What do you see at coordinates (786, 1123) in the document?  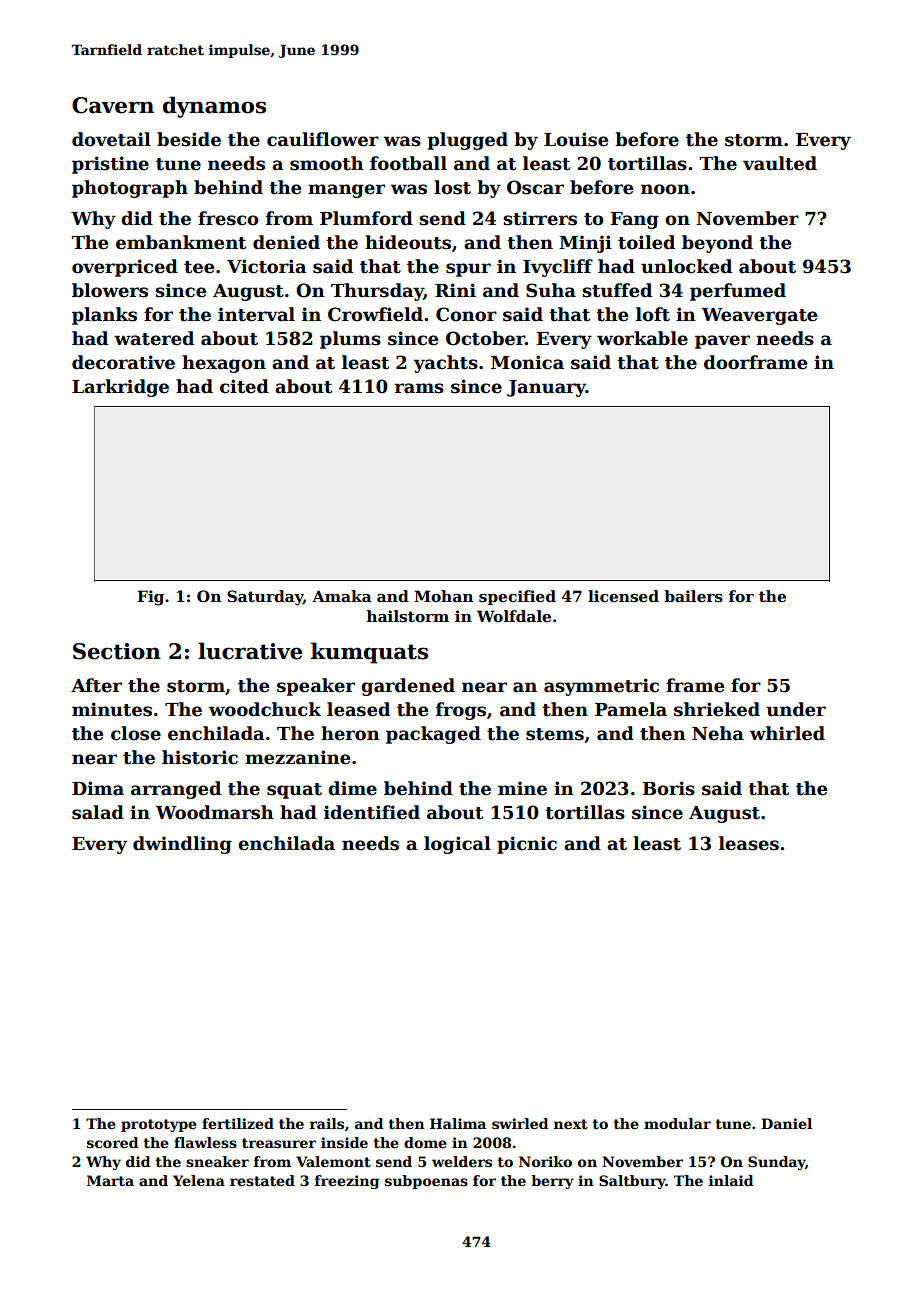 I see `Daniel` at bounding box center [786, 1123].
